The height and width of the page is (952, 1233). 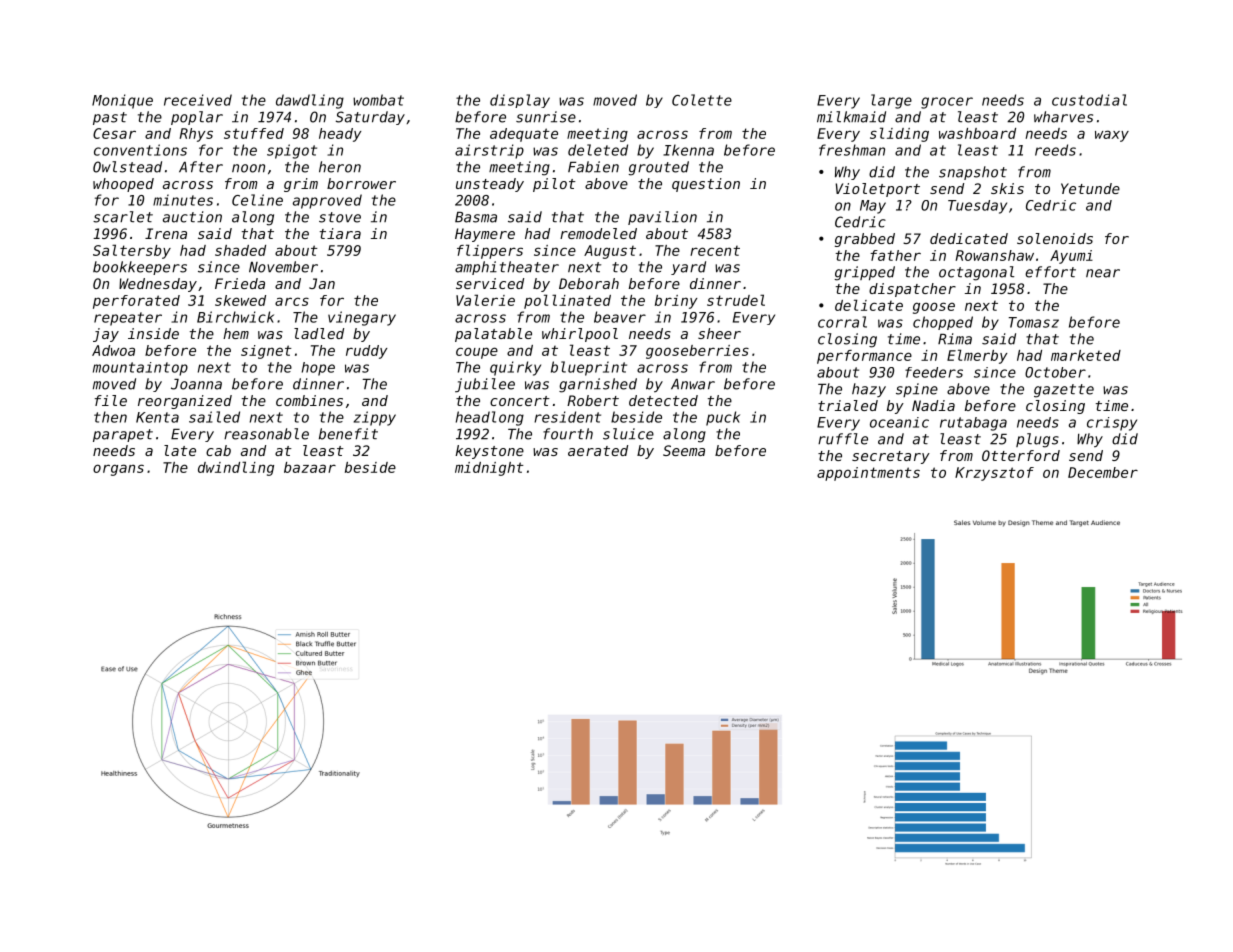 What do you see at coordinates (1064, 391) in the page?
I see `gazette` at bounding box center [1064, 391].
